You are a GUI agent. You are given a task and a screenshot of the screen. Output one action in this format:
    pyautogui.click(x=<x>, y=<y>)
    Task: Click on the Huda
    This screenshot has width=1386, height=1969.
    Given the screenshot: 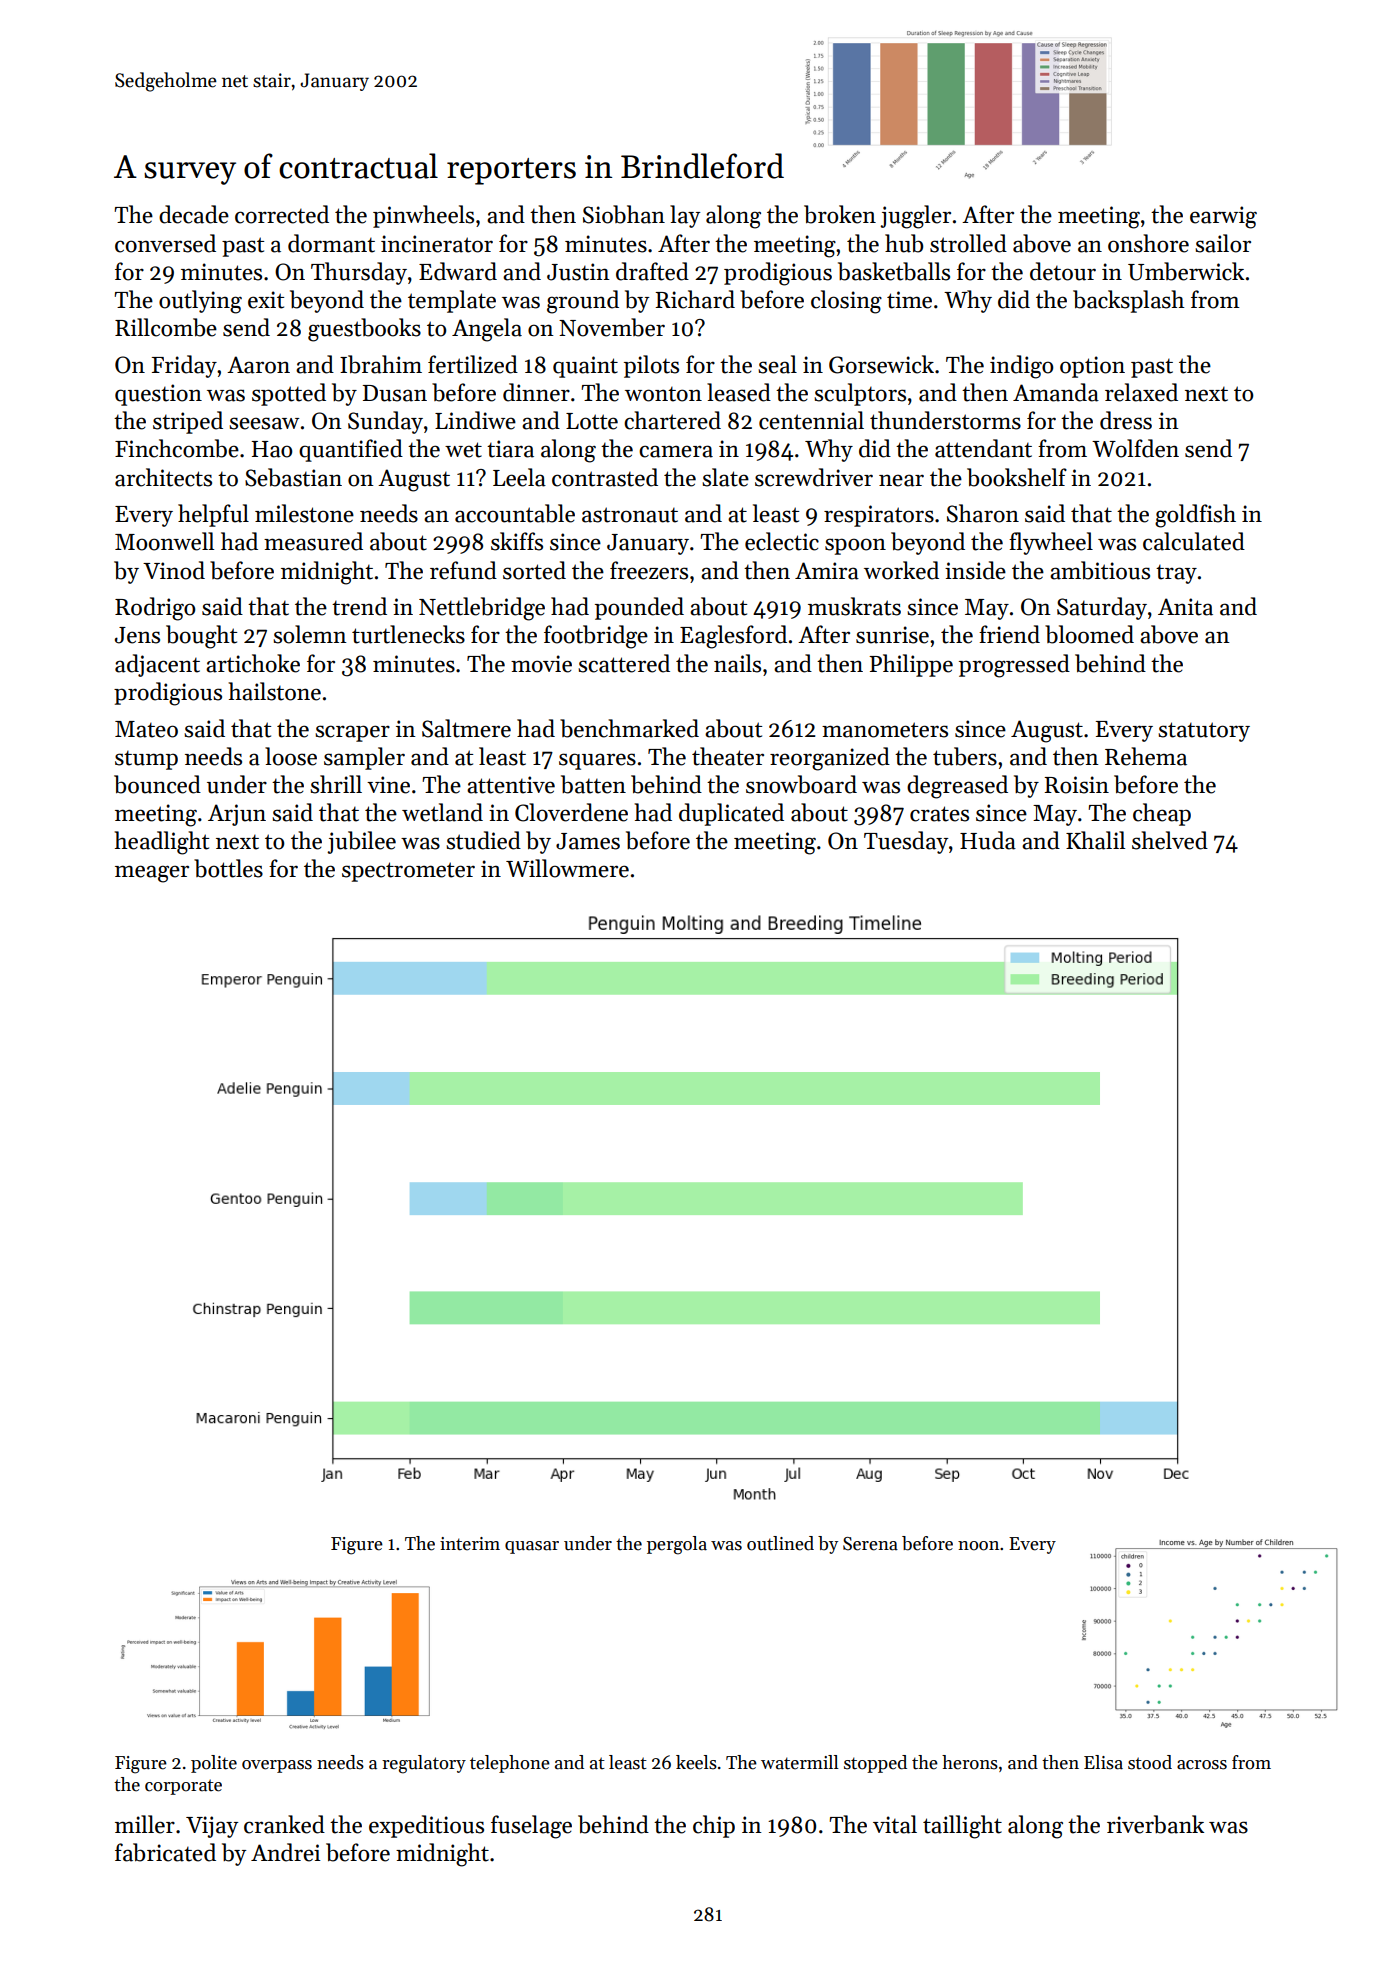 What is the action you would take?
    pyautogui.click(x=988, y=840)
